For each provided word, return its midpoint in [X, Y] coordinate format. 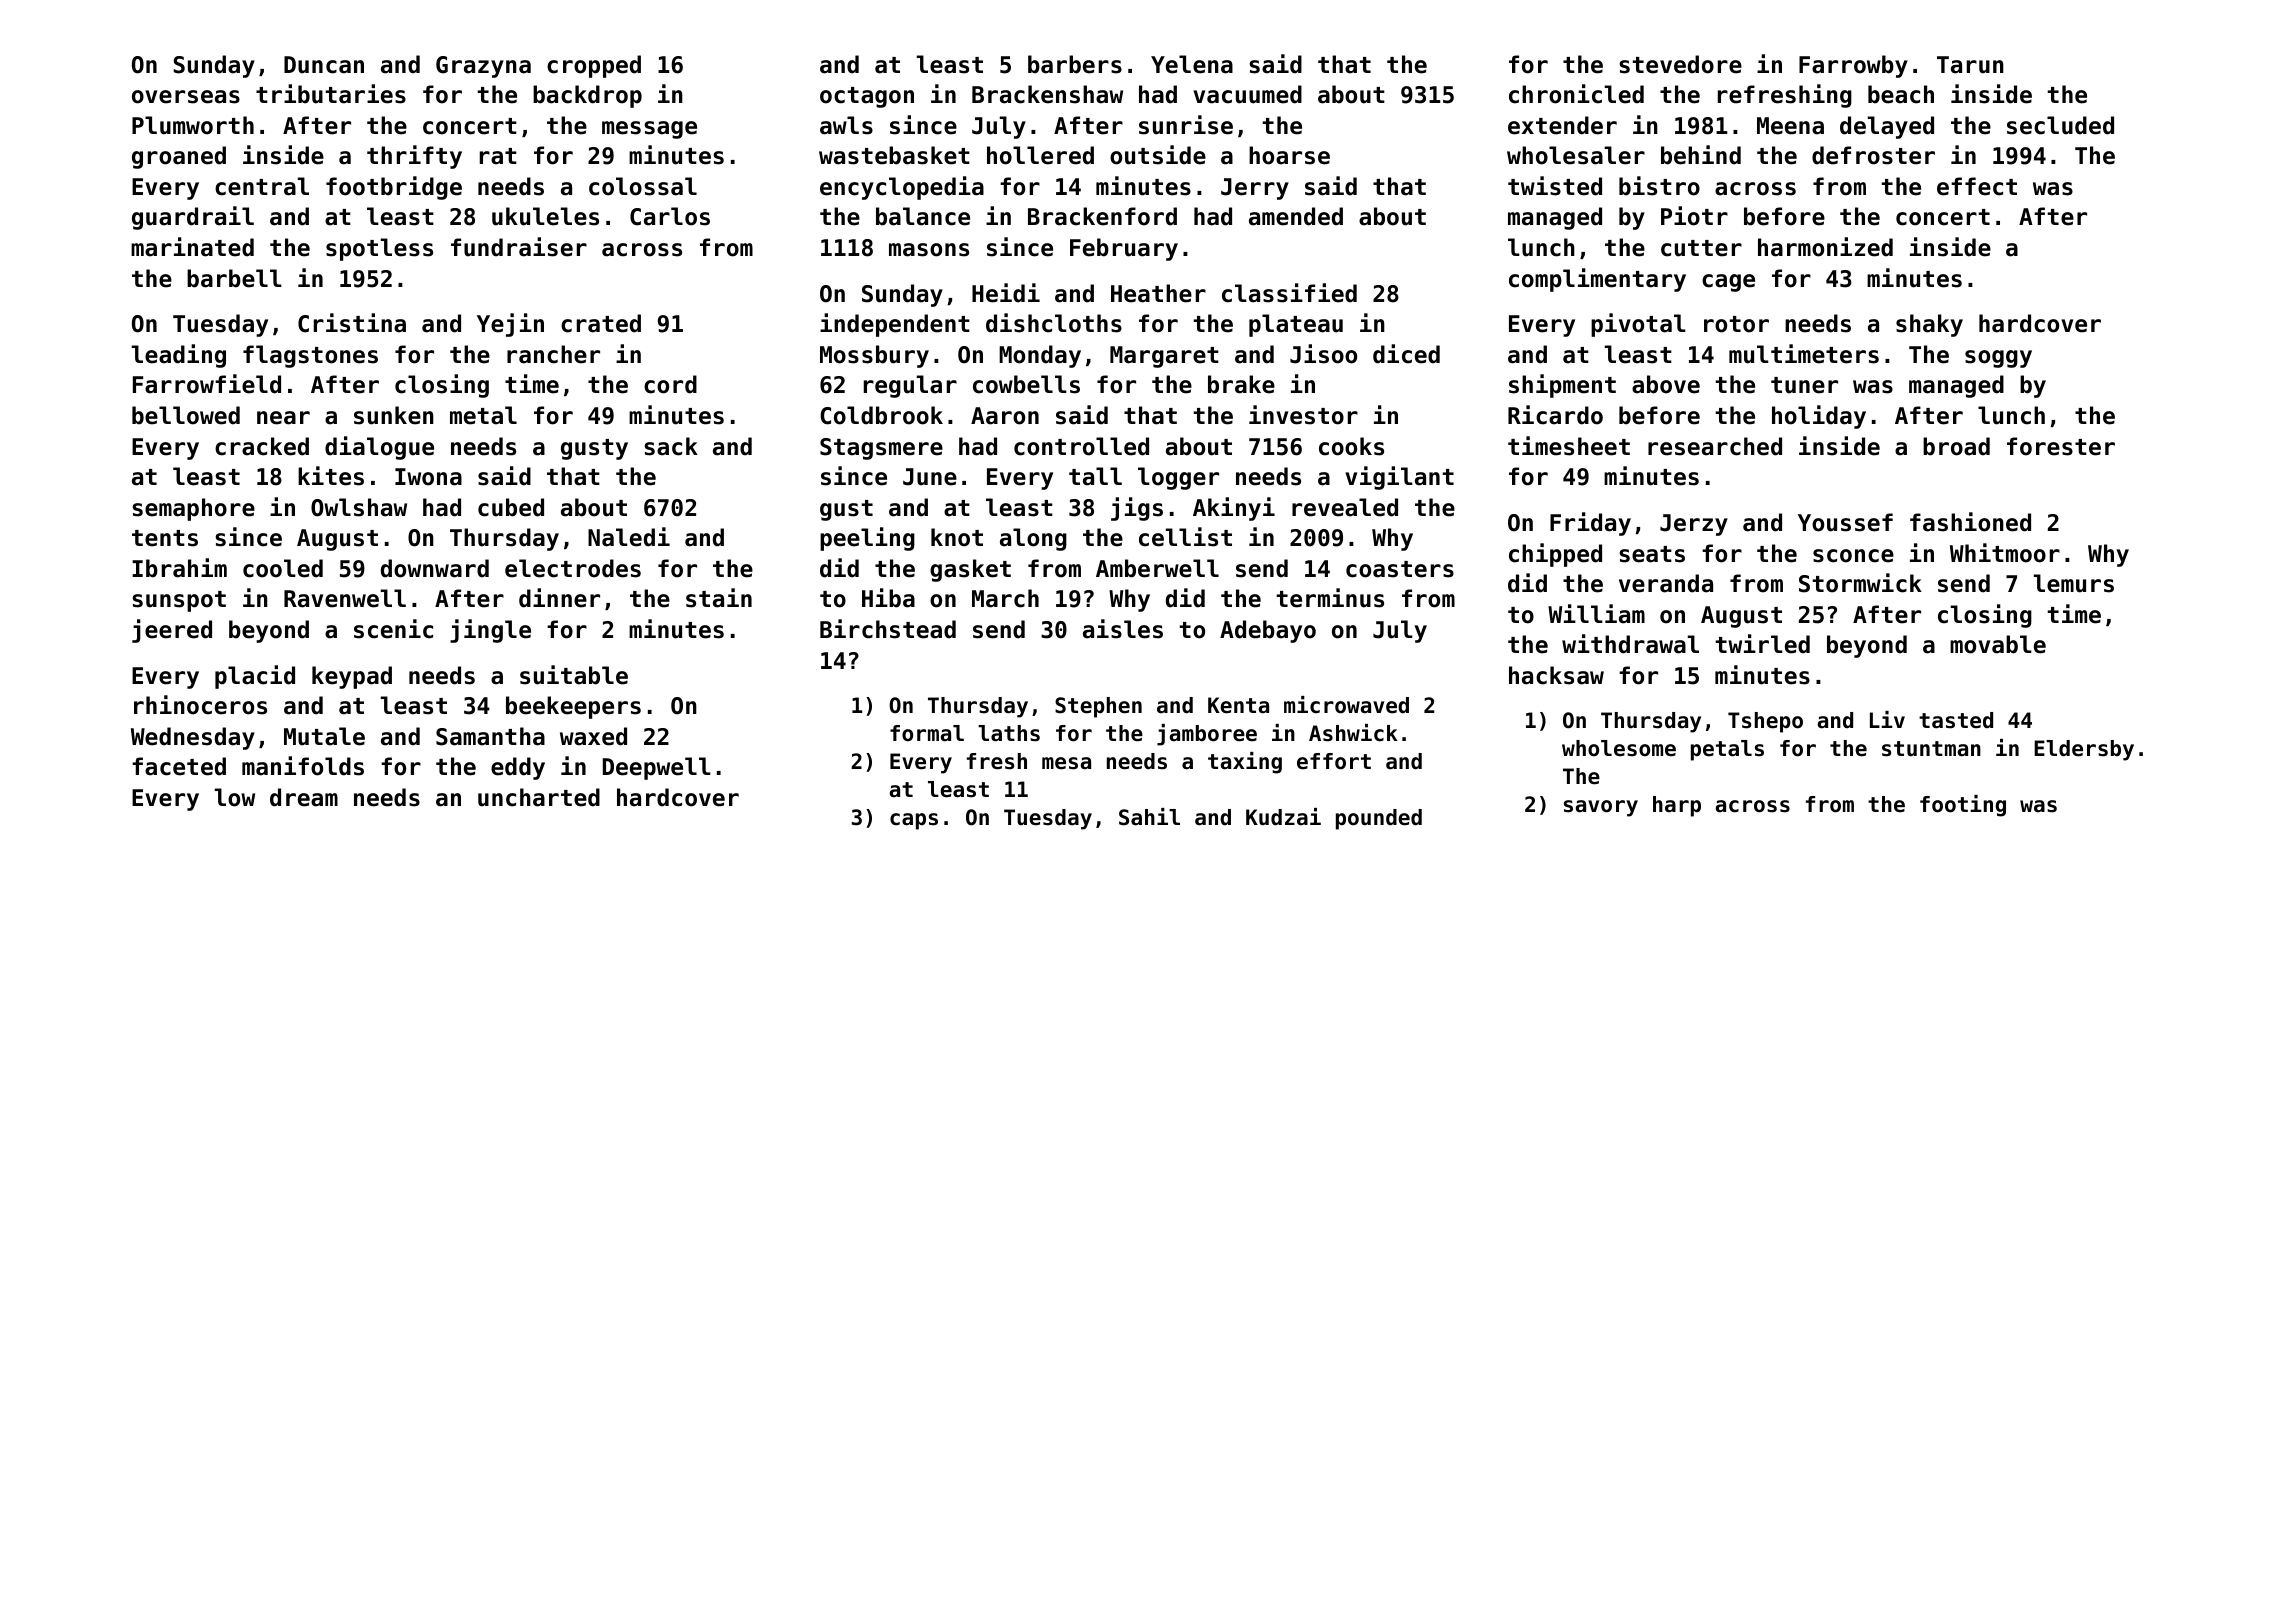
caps [914, 821]
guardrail [193, 218]
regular [910, 386]
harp [1677, 806]
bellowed [186, 415]
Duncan [324, 65]
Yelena [1192, 64]
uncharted [539, 797]
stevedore [1680, 64]
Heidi [1006, 293]
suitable [574, 675]
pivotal [1638, 325]
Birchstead [888, 629]
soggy [1998, 359]
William [1596, 614]
